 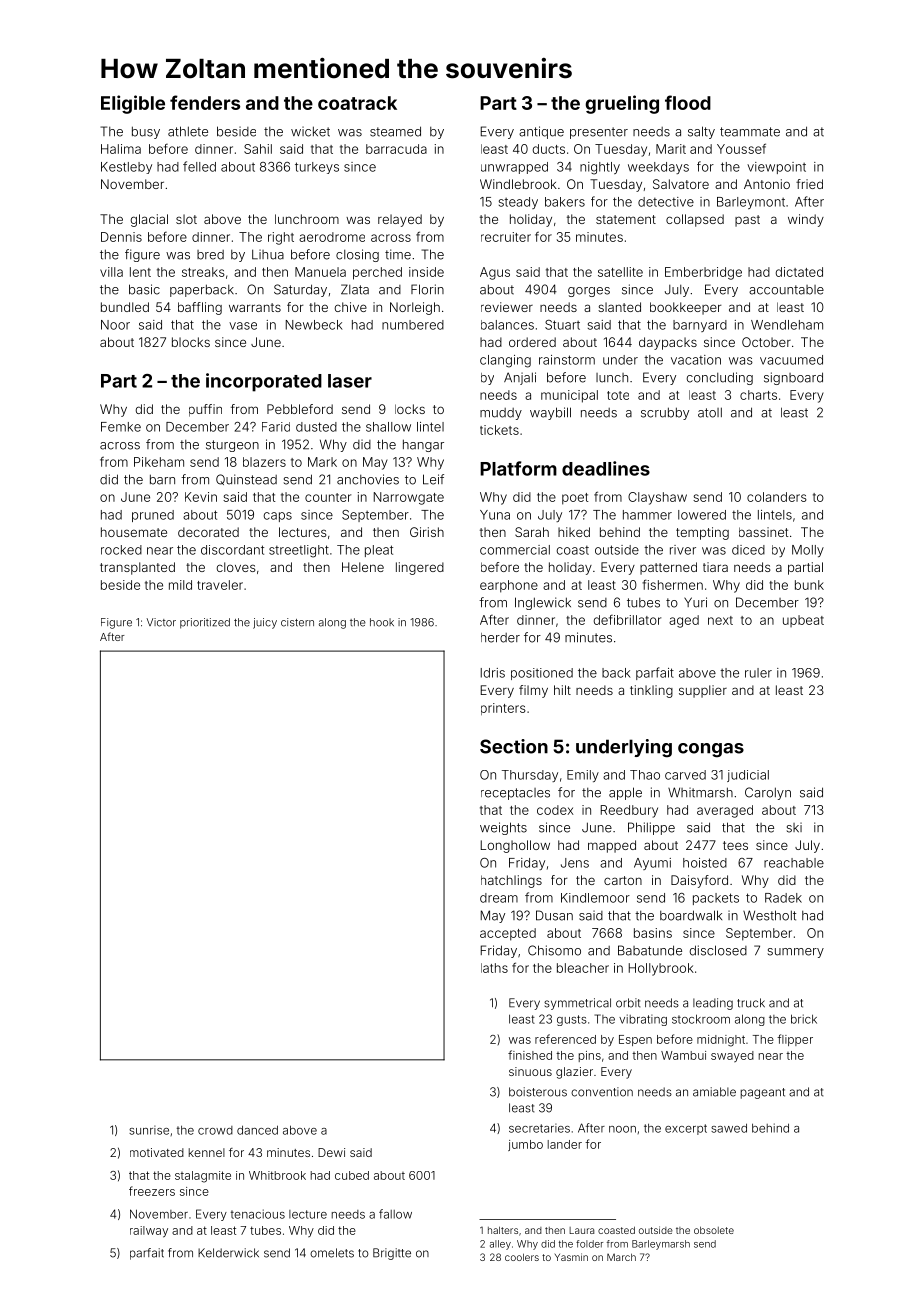 I want to click on weights, so click(x=503, y=828).
